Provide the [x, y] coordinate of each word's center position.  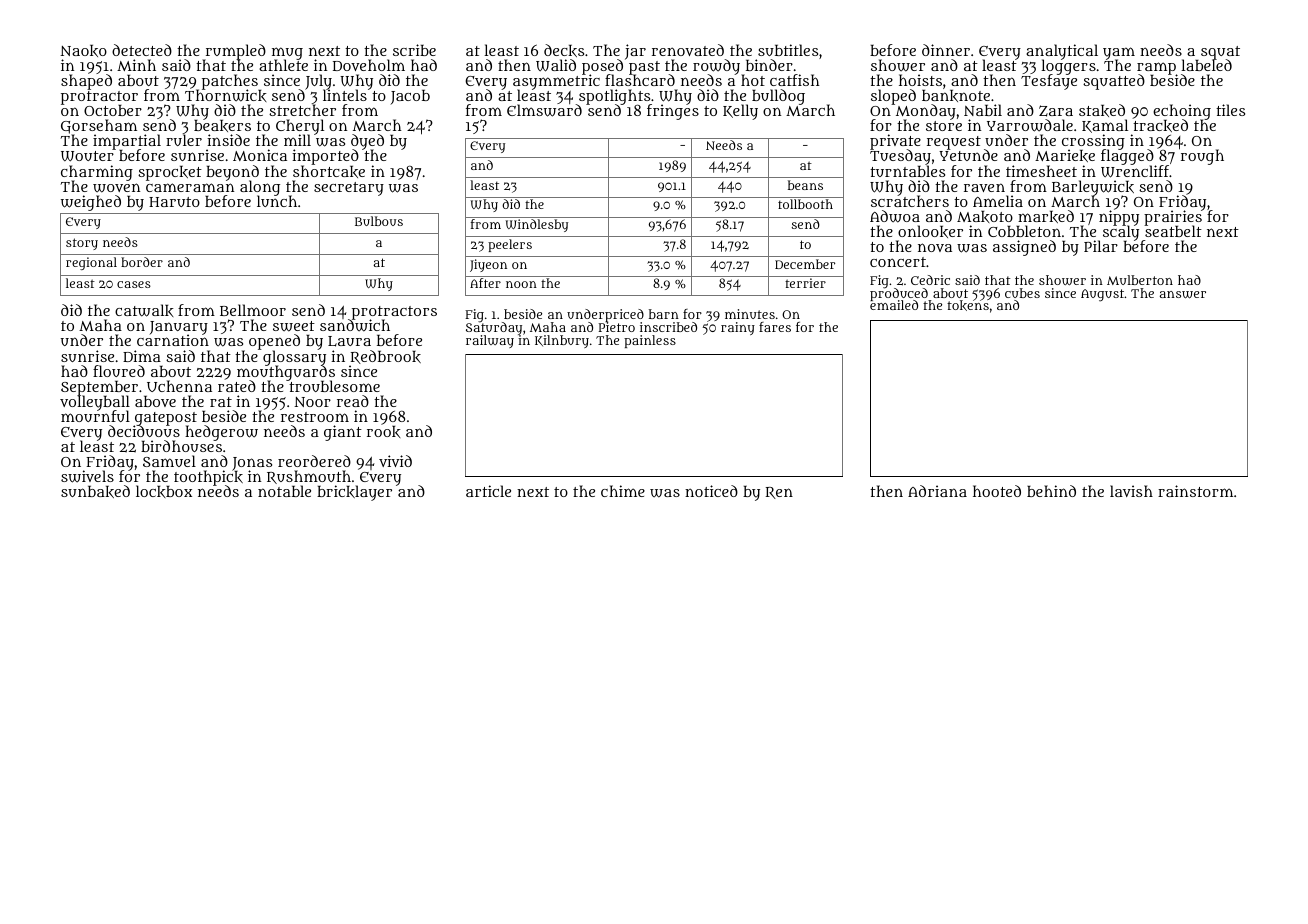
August [1102, 295]
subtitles [788, 50]
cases [134, 284]
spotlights [614, 97]
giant [343, 433]
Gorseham [99, 127]
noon [521, 284]
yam [1119, 53]
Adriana [937, 491]
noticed [711, 491]
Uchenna [179, 386]
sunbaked [95, 491]
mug [287, 53]
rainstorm [1195, 491]
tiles [1230, 110]
